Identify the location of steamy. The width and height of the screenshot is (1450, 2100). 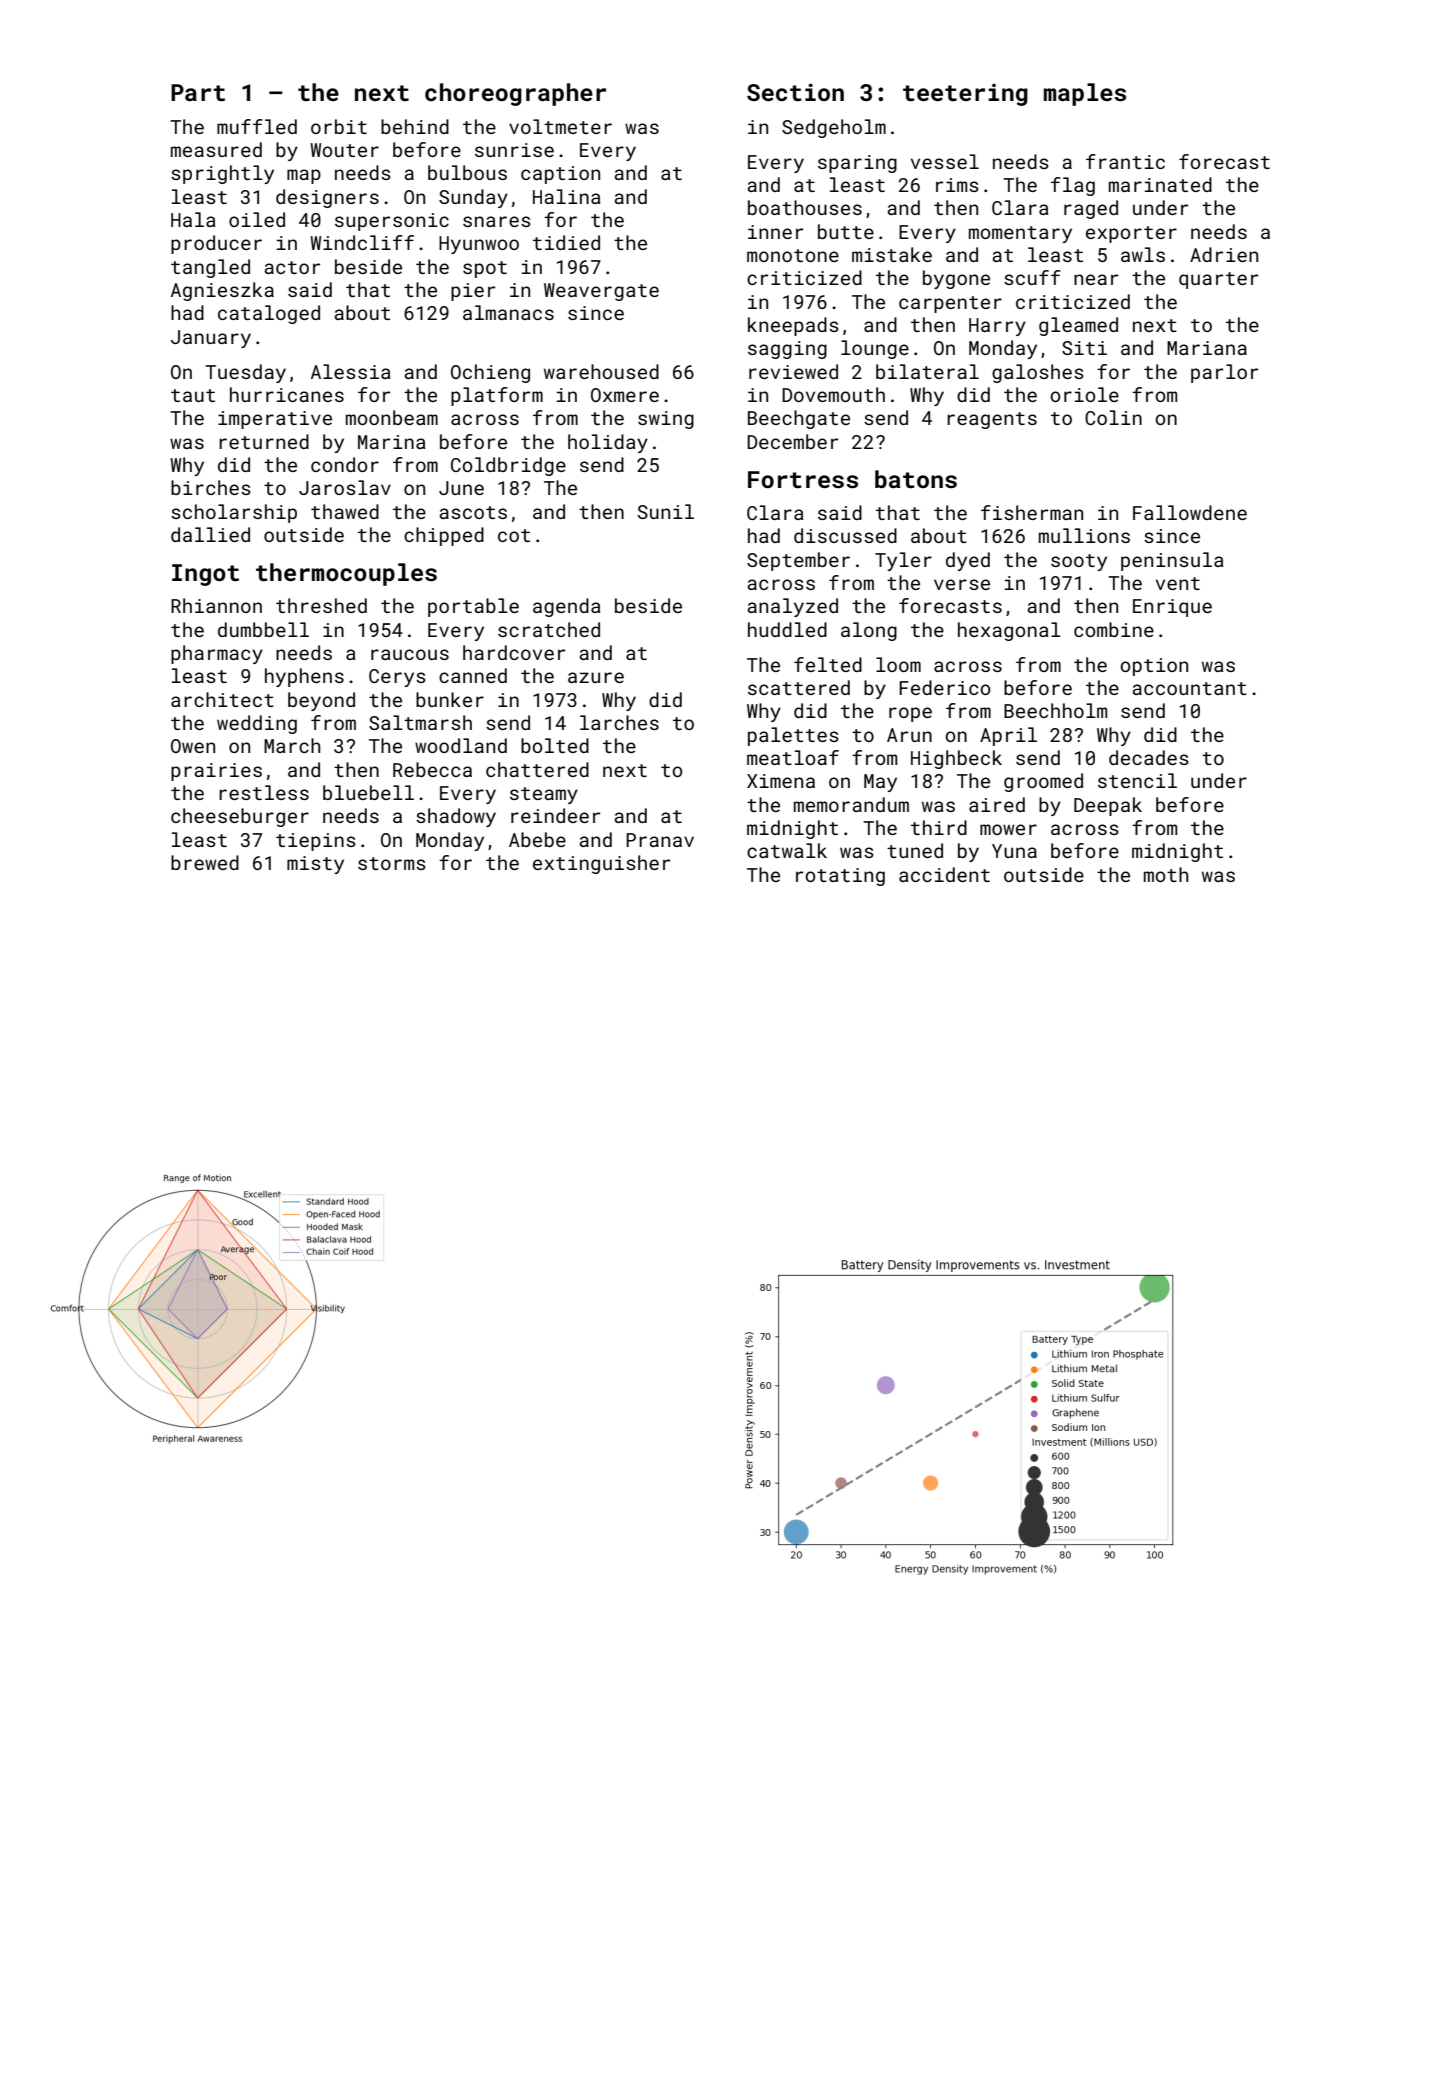
(544, 795).
